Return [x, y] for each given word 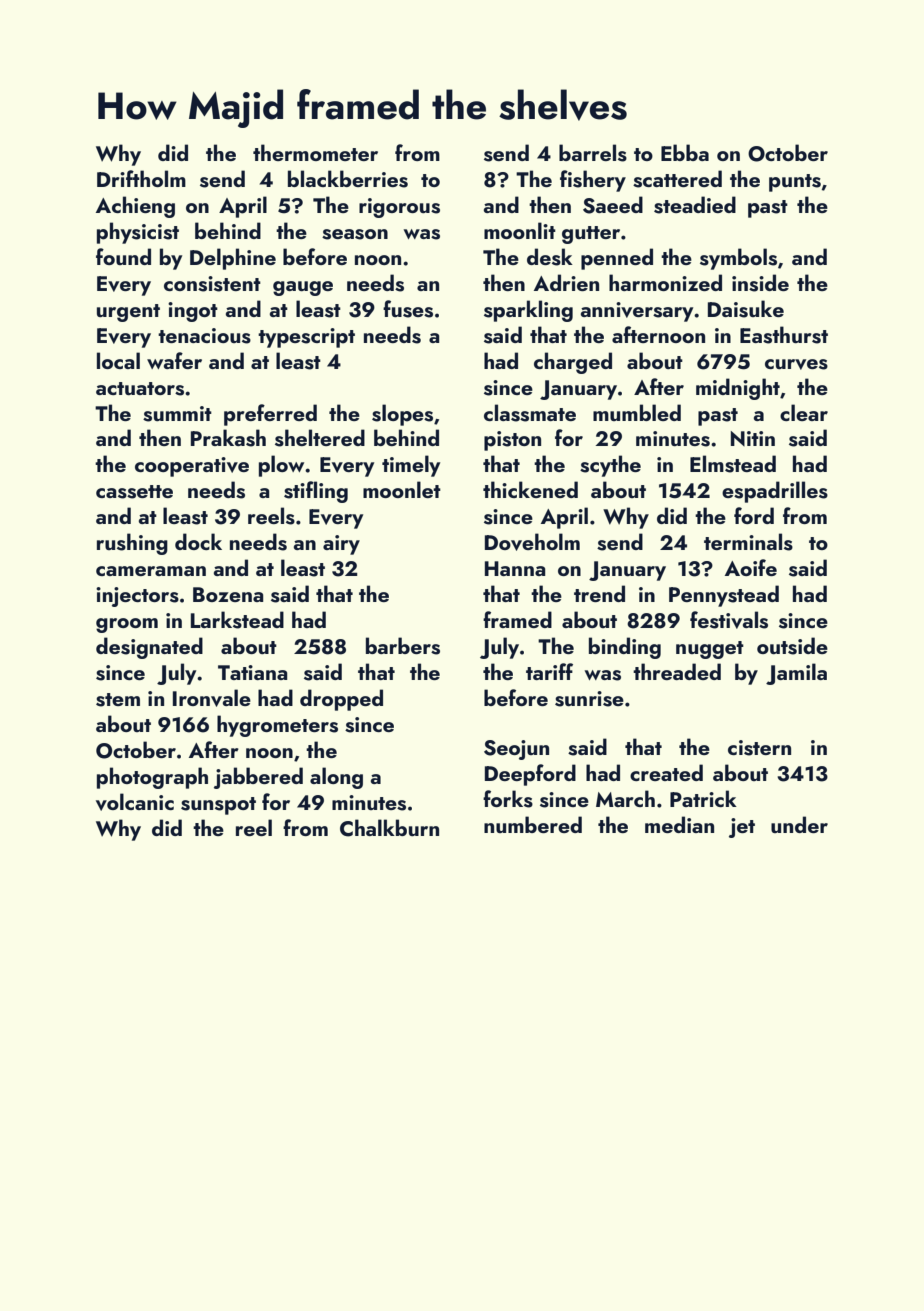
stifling [316, 492]
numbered [533, 824]
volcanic [135, 802]
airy [341, 545]
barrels [593, 153]
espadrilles [775, 492]
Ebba [685, 152]
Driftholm [141, 178]
